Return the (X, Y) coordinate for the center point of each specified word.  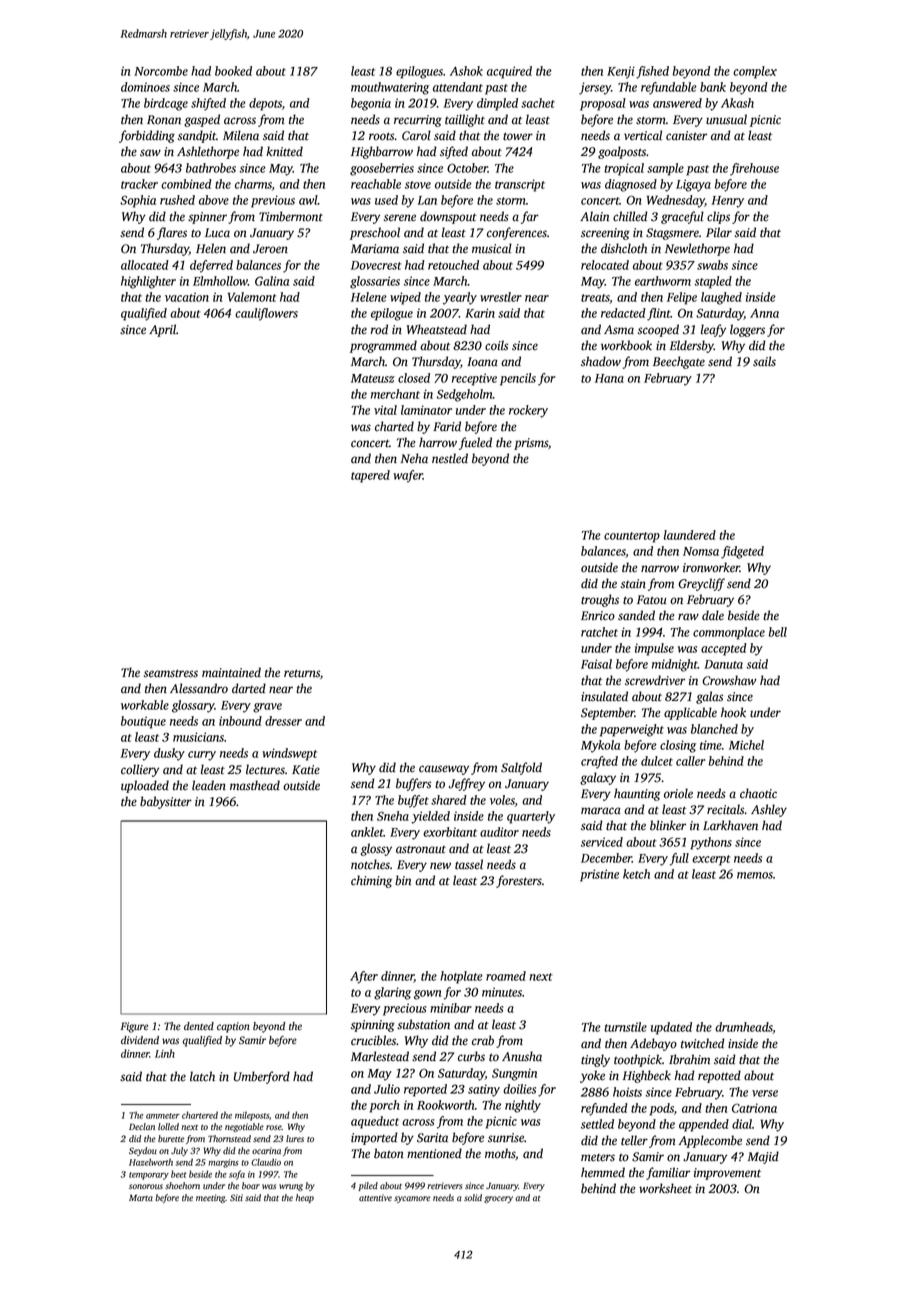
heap (305, 1198)
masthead (255, 785)
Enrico (598, 616)
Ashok (466, 71)
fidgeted (742, 552)
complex (755, 72)
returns (302, 673)
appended (704, 1125)
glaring (392, 993)
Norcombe (161, 71)
